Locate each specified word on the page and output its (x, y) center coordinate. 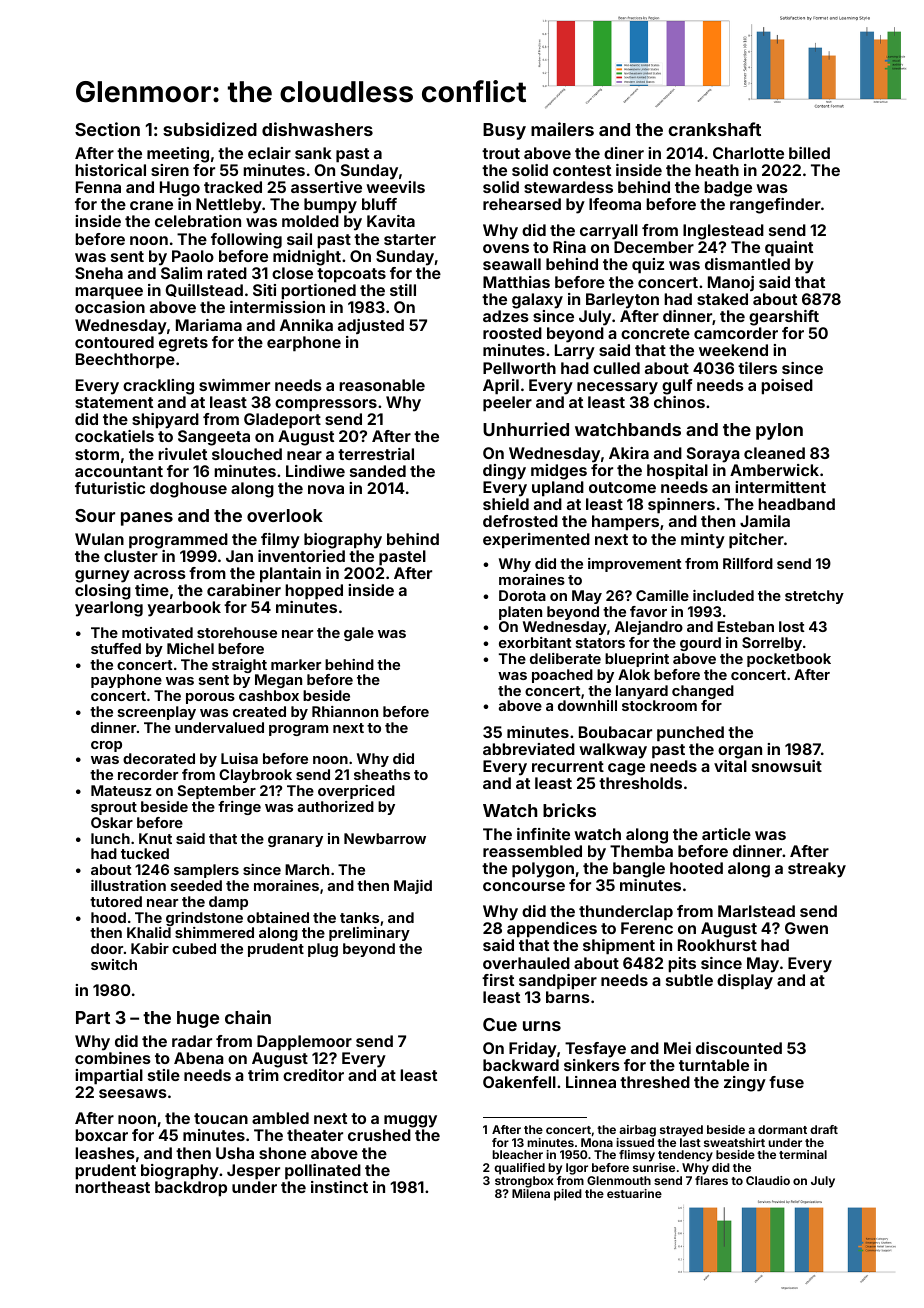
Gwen (806, 928)
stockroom (659, 705)
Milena (531, 1193)
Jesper (253, 1172)
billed (809, 153)
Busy (504, 131)
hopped (314, 592)
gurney (102, 576)
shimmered (214, 932)
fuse (786, 1082)
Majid (413, 887)
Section (107, 129)
